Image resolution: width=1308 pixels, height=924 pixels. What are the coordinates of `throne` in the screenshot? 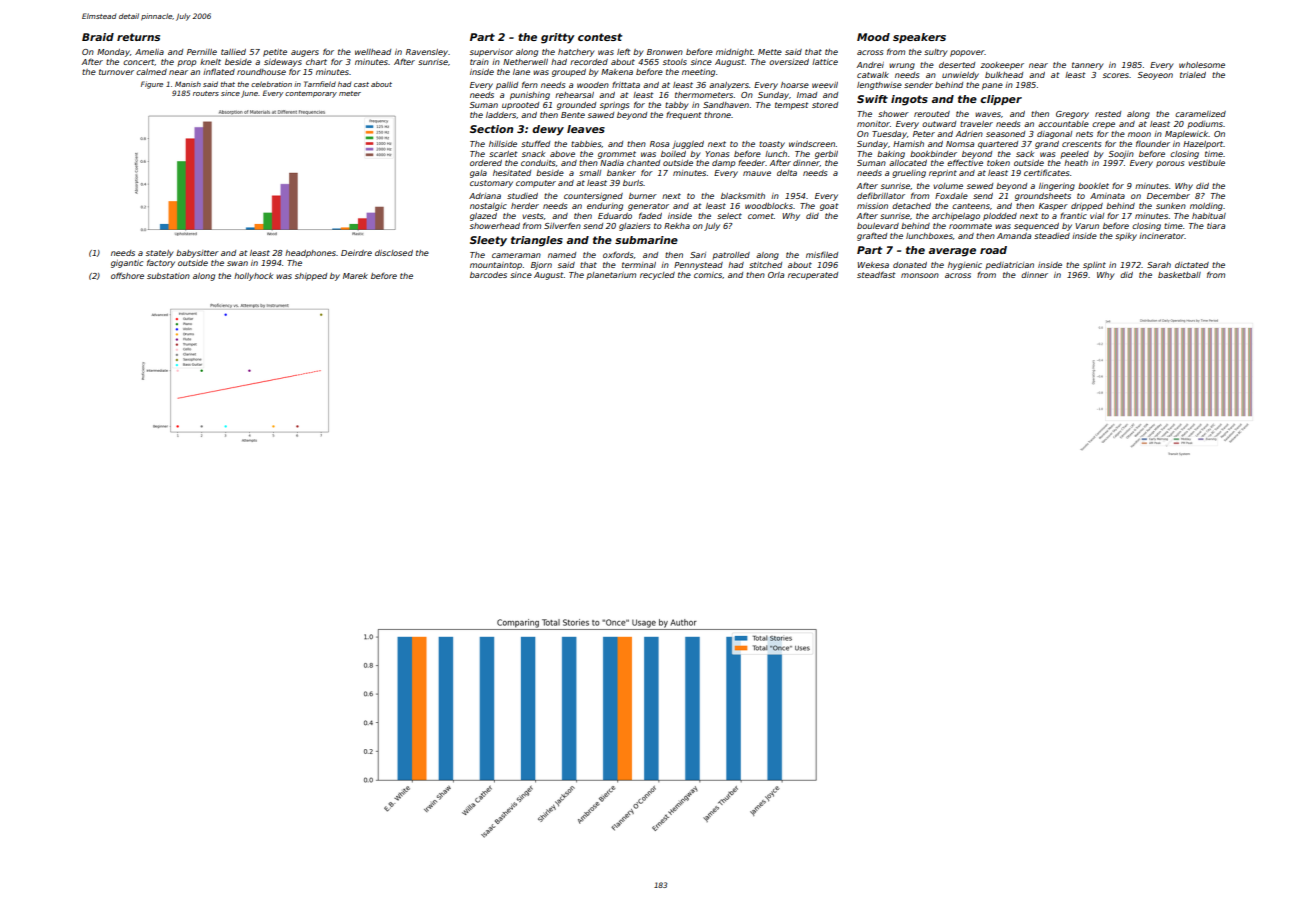 It's located at (717, 115).
